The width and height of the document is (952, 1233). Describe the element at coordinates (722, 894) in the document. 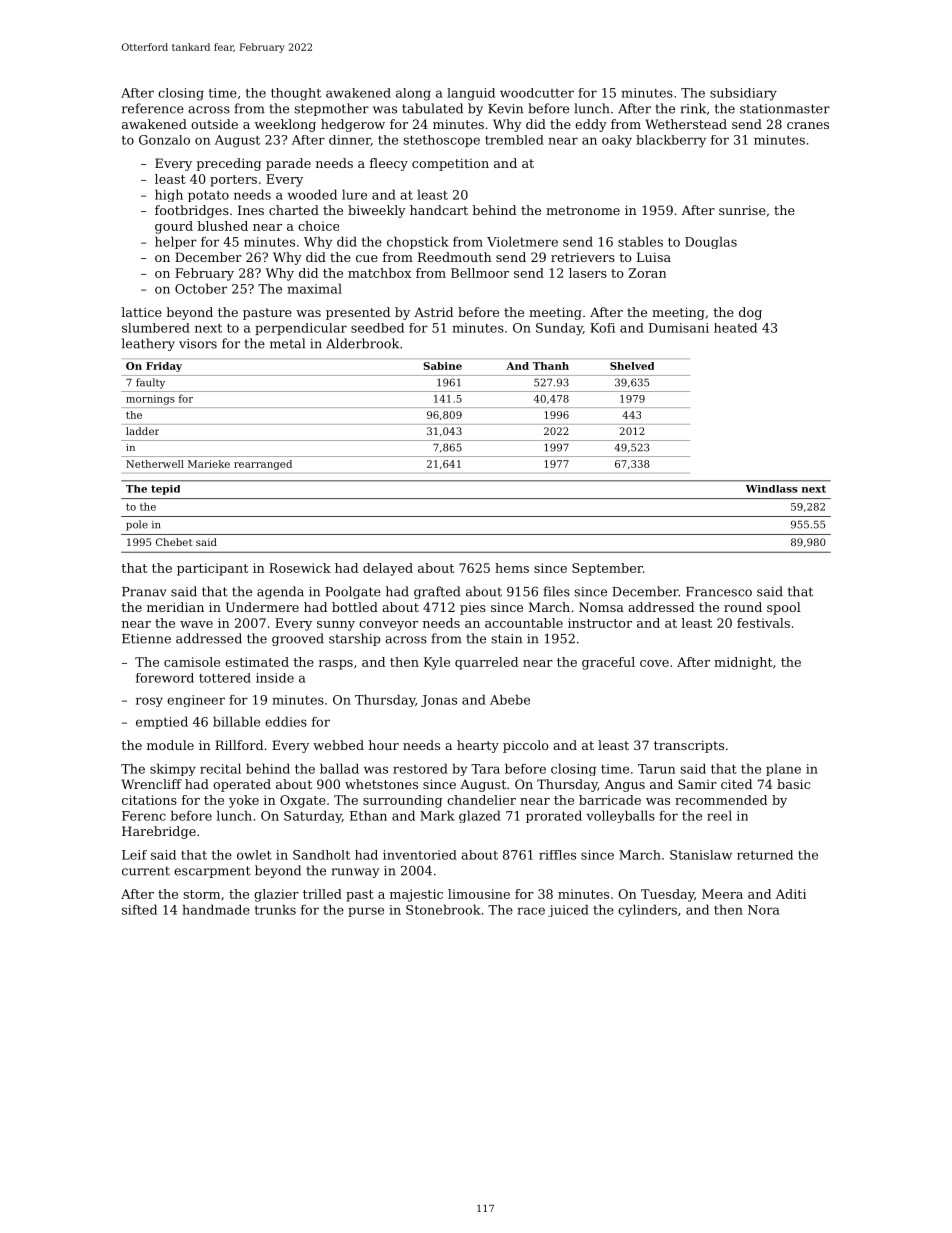

I see `Meera` at that location.
